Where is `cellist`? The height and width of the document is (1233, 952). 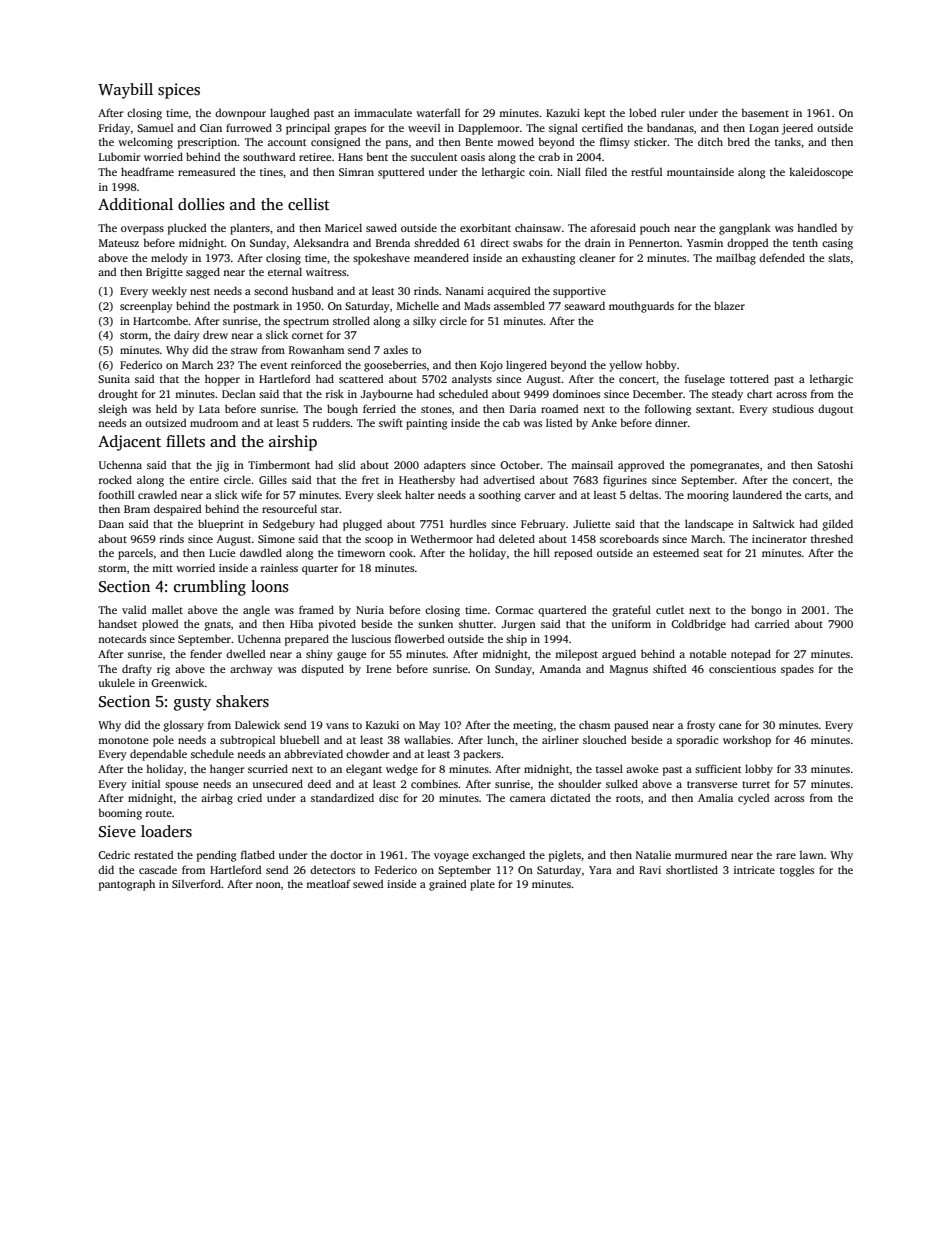
cellist is located at coordinates (309, 204).
